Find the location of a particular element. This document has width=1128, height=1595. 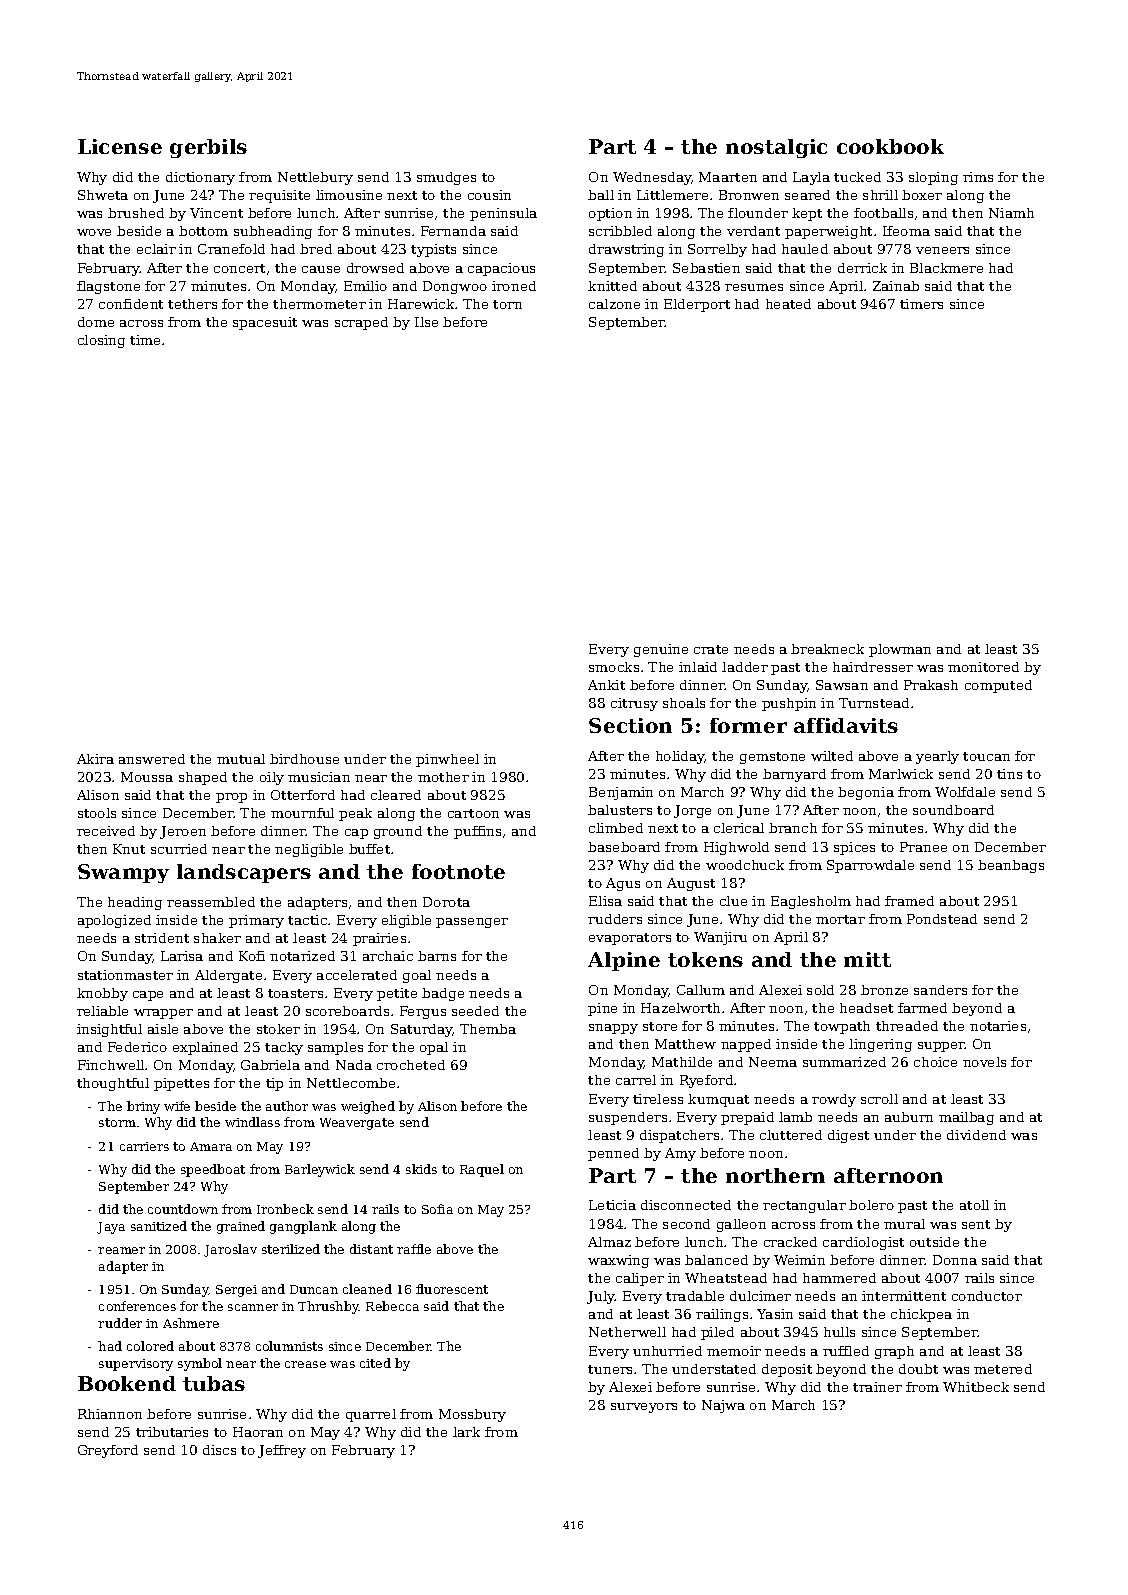

Akira is located at coordinates (95, 759).
